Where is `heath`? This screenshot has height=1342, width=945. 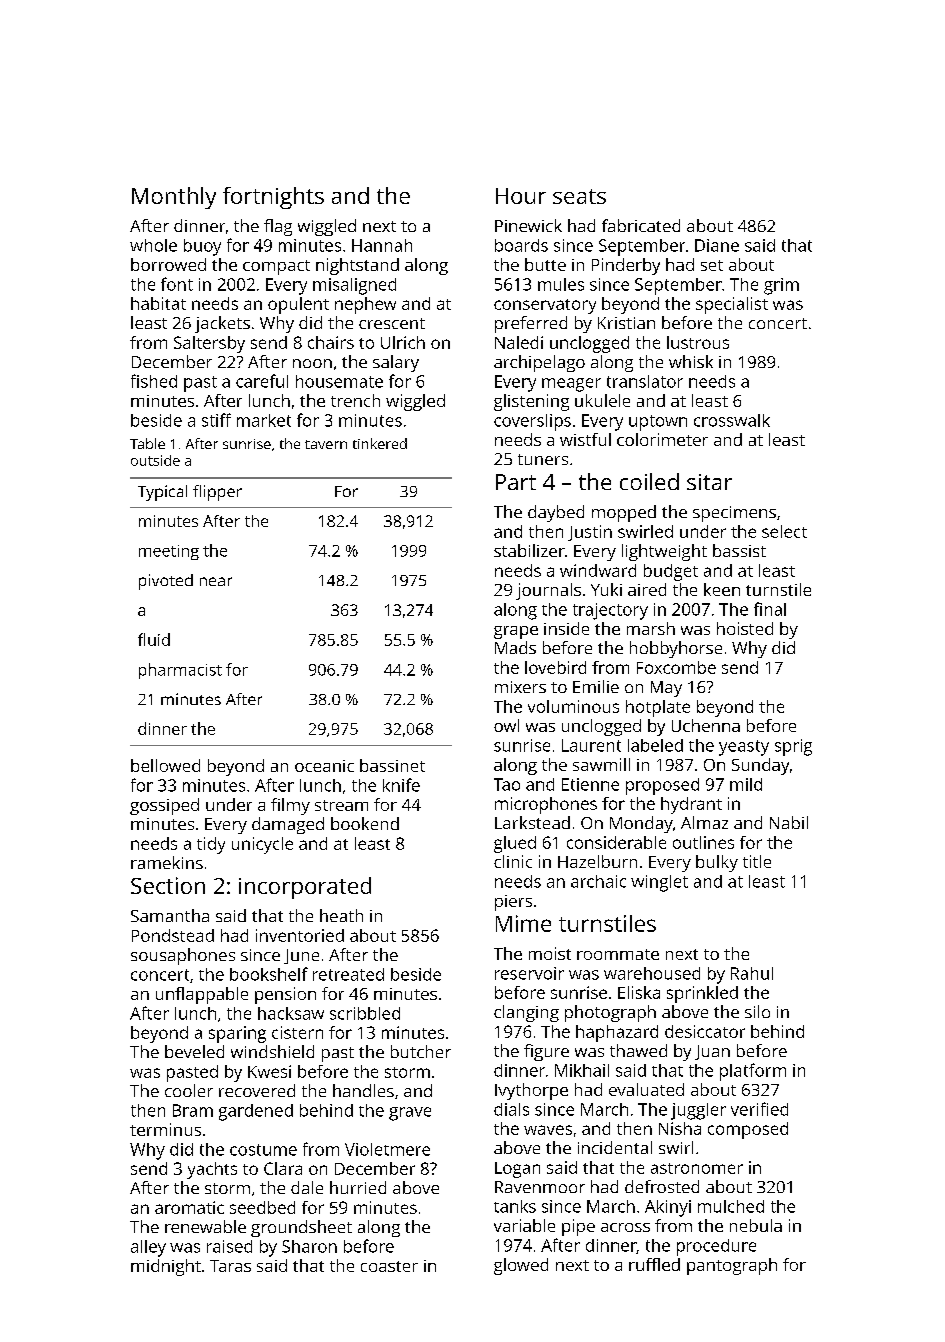
heath is located at coordinates (341, 915).
